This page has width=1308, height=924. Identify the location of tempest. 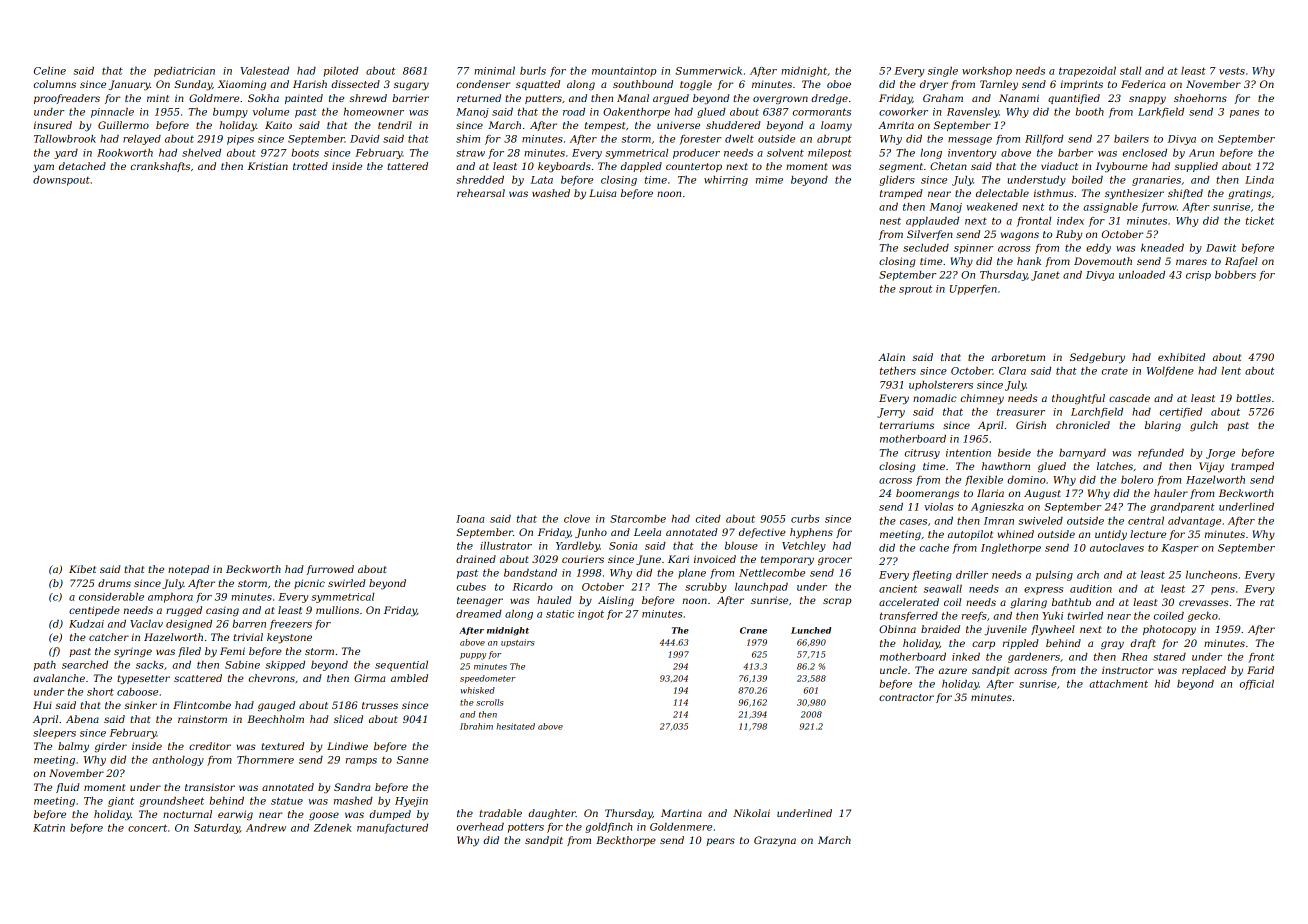
(605, 126).
